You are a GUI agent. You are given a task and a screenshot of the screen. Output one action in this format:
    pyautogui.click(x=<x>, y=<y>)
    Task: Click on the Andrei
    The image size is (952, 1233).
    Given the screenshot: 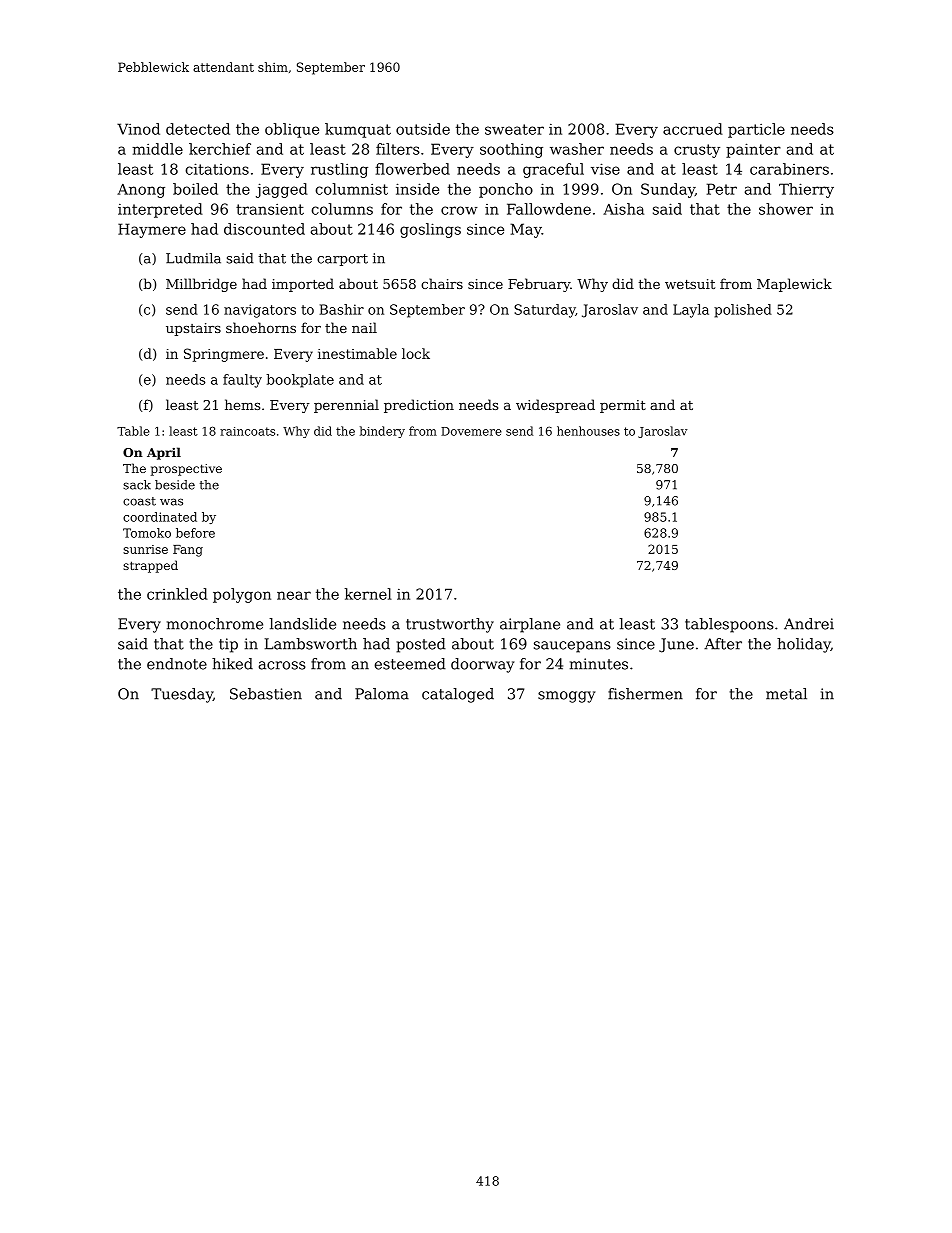 What is the action you would take?
    pyautogui.click(x=809, y=624)
